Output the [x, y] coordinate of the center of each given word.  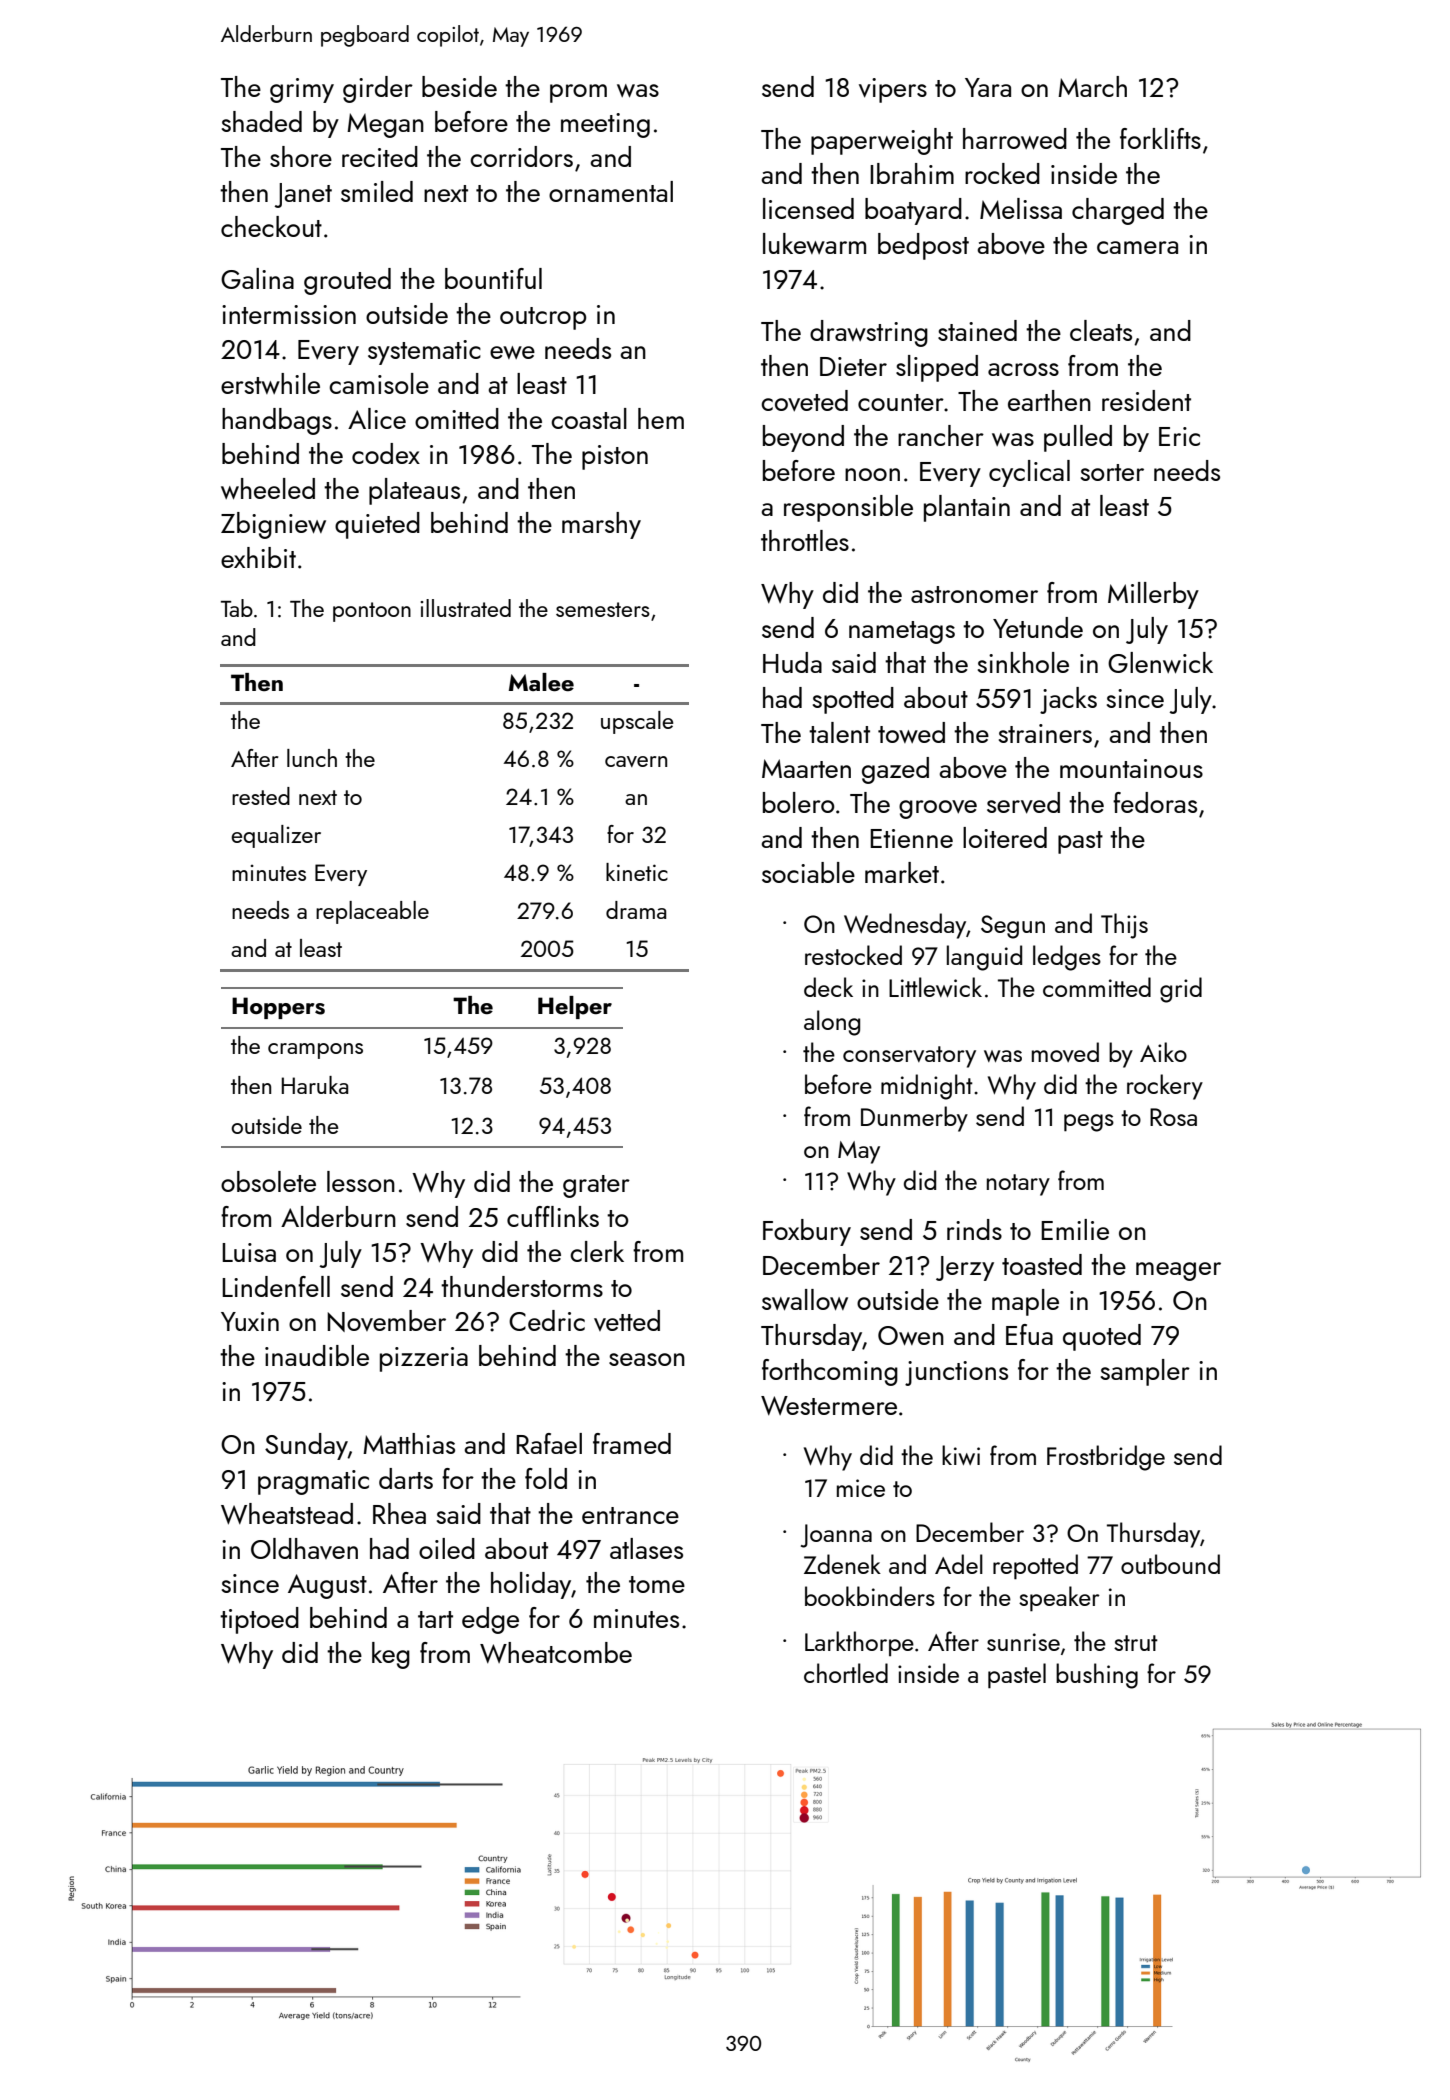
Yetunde [1038, 627]
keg [391, 1655]
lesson [361, 1181]
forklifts [1160, 138]
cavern [636, 761]
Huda [792, 662]
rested [261, 796]
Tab [237, 608]
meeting [605, 125]
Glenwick [1160, 663]
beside [459, 86]
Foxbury [807, 1232]
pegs [1089, 1123]
